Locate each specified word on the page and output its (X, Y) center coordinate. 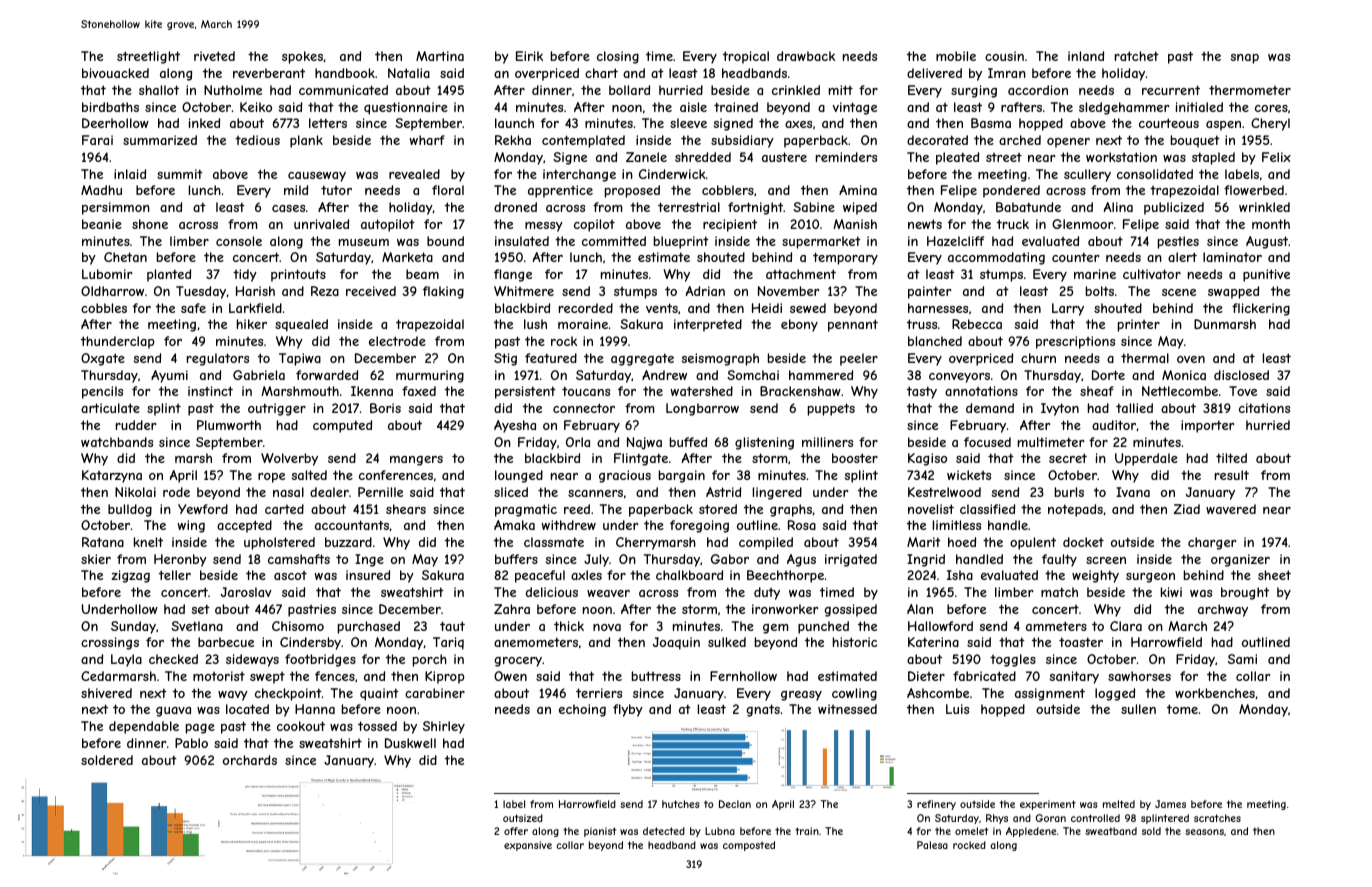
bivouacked (115, 73)
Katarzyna (112, 476)
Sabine (814, 207)
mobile (956, 56)
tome (1182, 709)
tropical (746, 57)
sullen (1138, 709)
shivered (106, 693)
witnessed (847, 709)
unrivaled (321, 224)
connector (584, 408)
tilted (1231, 458)
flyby (628, 710)
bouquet (1195, 141)
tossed (377, 726)
